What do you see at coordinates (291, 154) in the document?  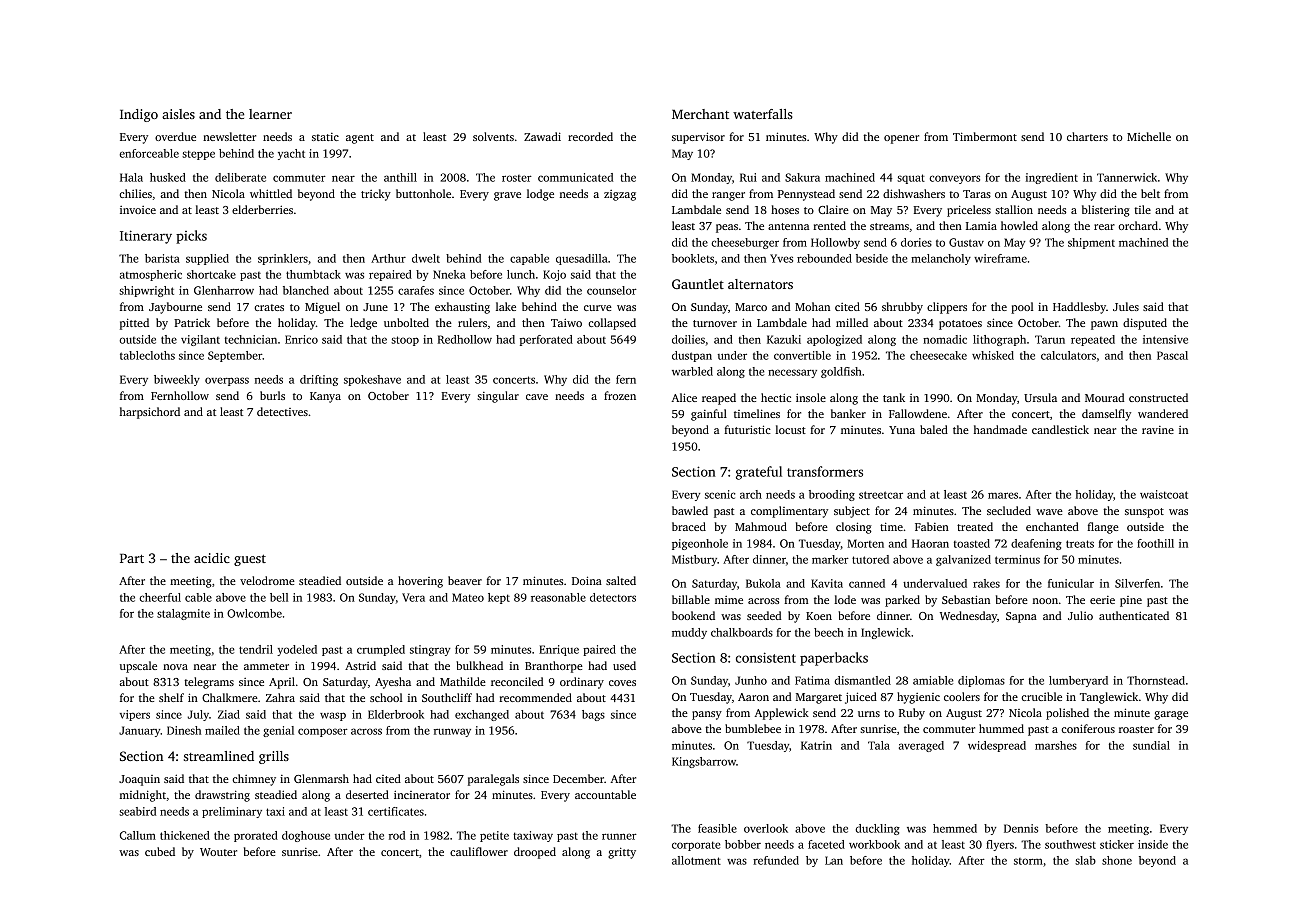 I see `yacht` at bounding box center [291, 154].
